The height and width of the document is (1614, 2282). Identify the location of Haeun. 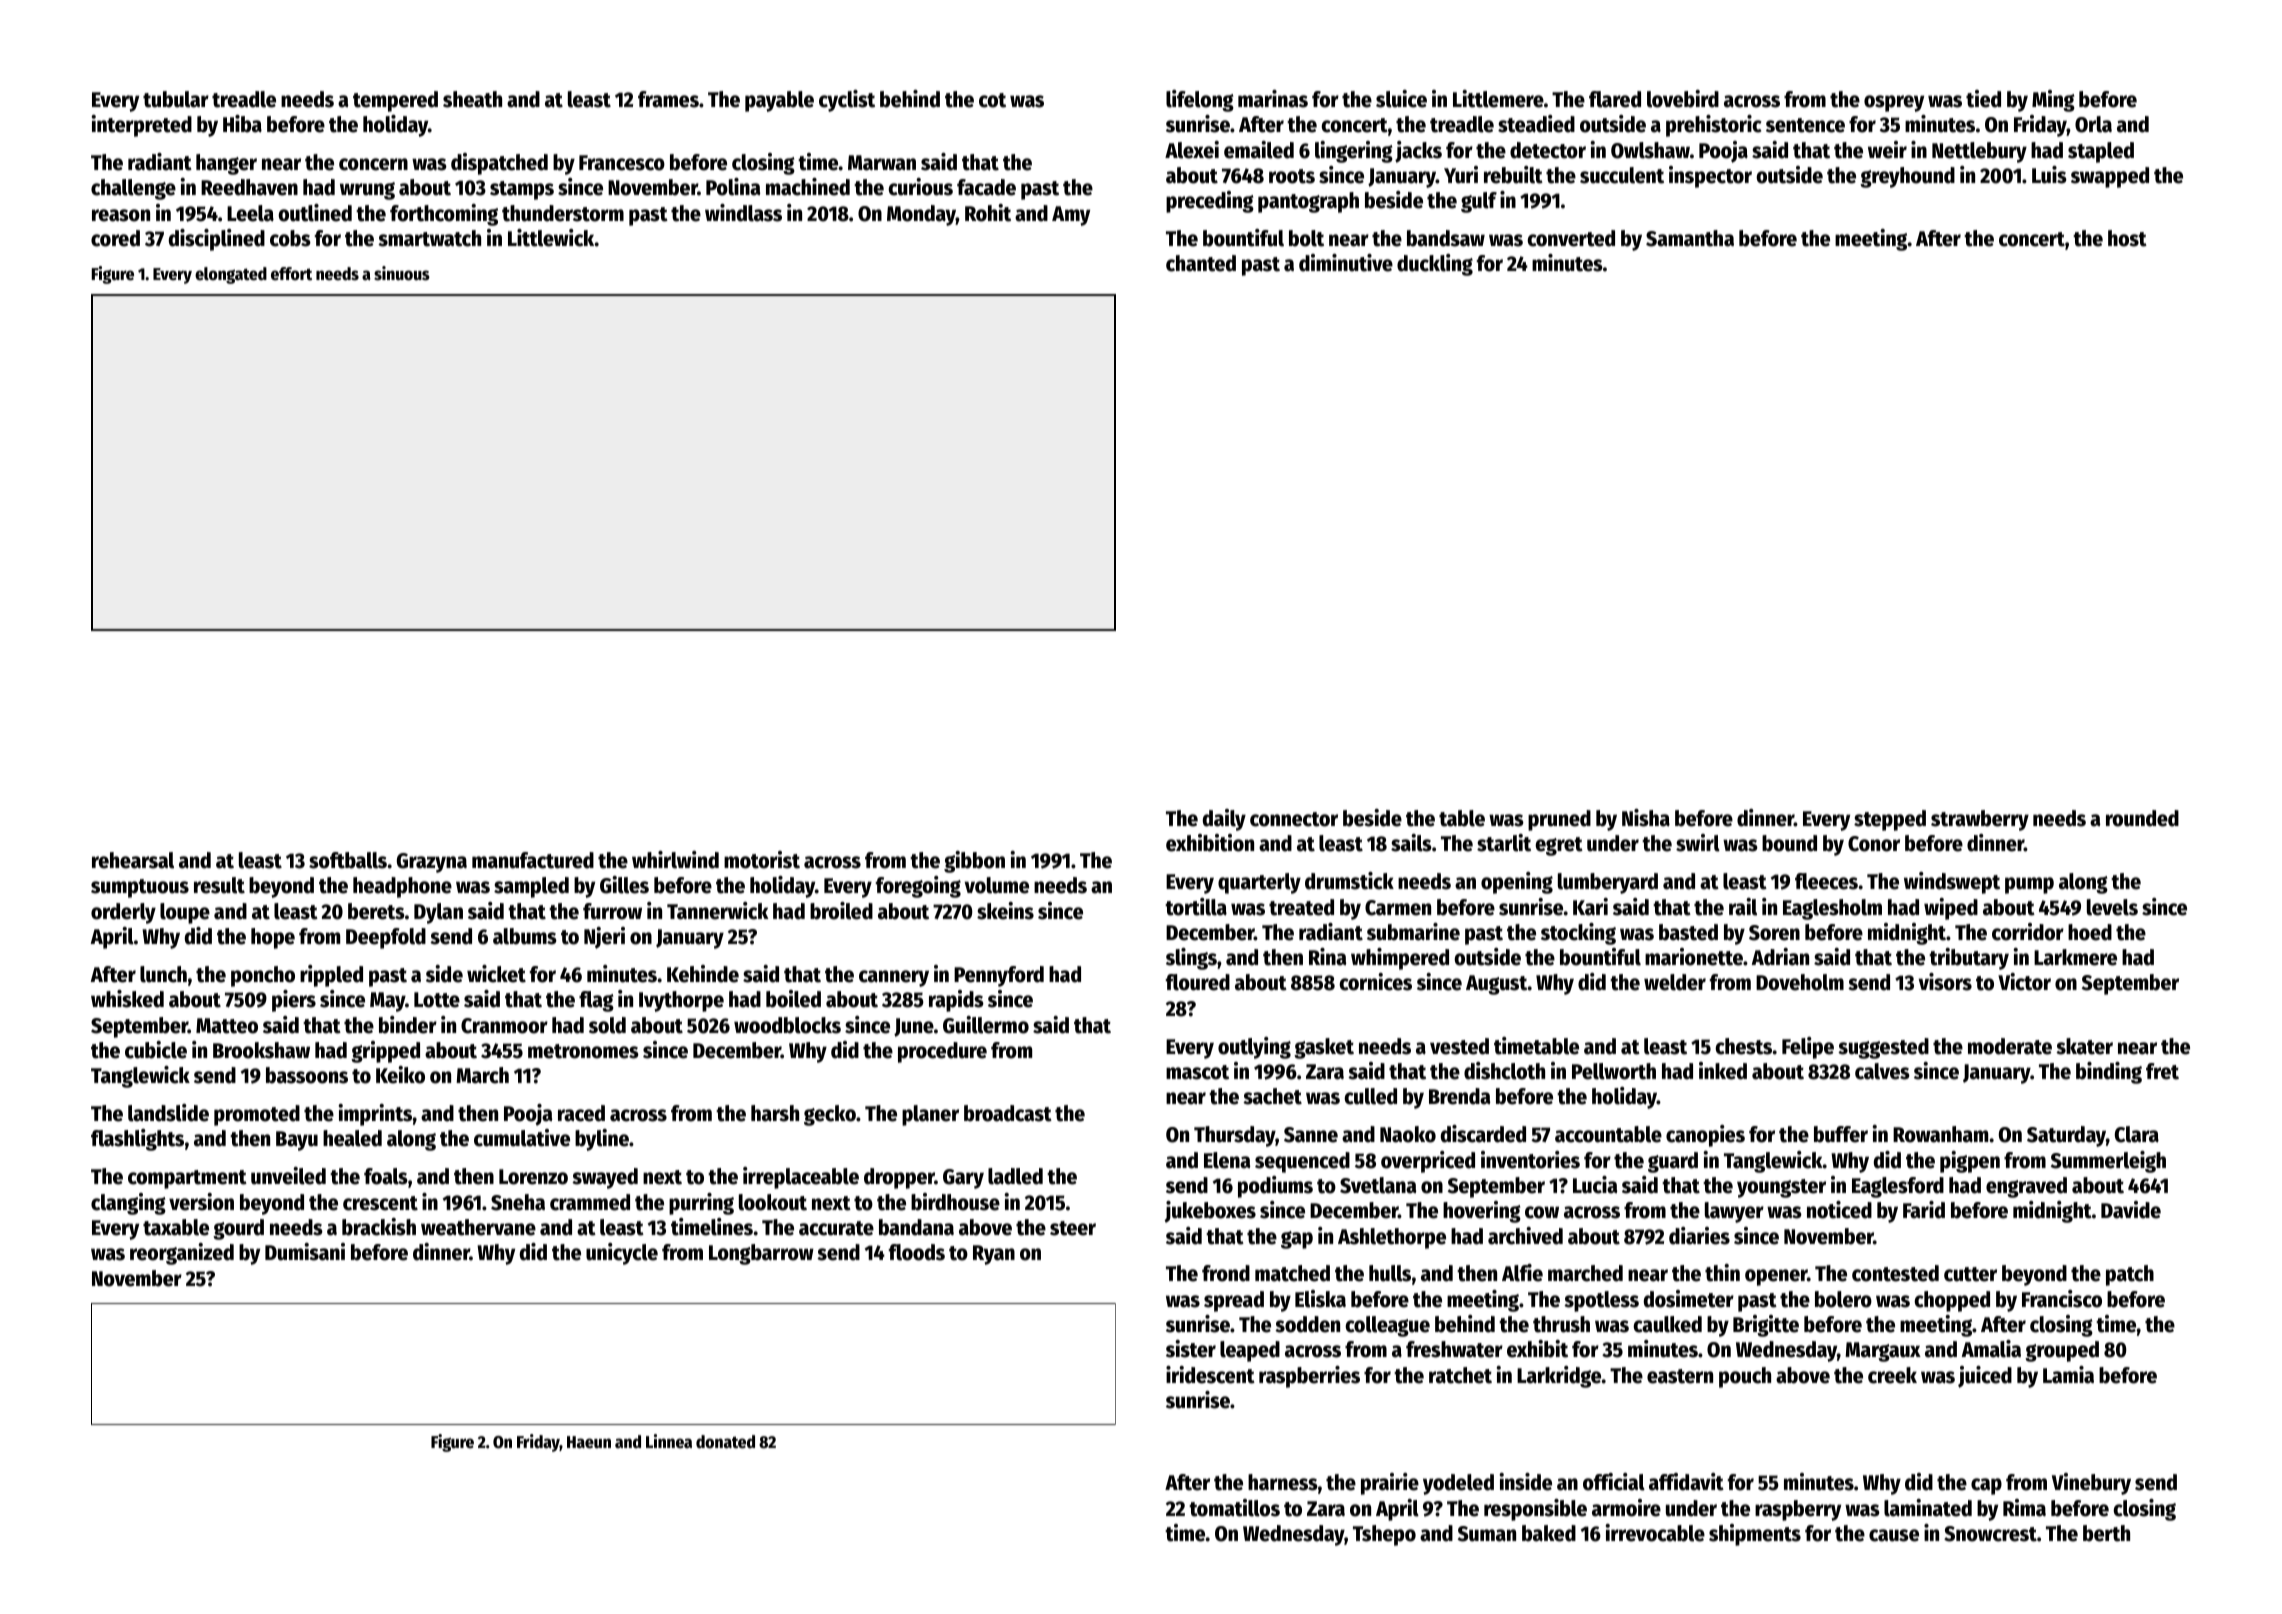
(589, 1442).
